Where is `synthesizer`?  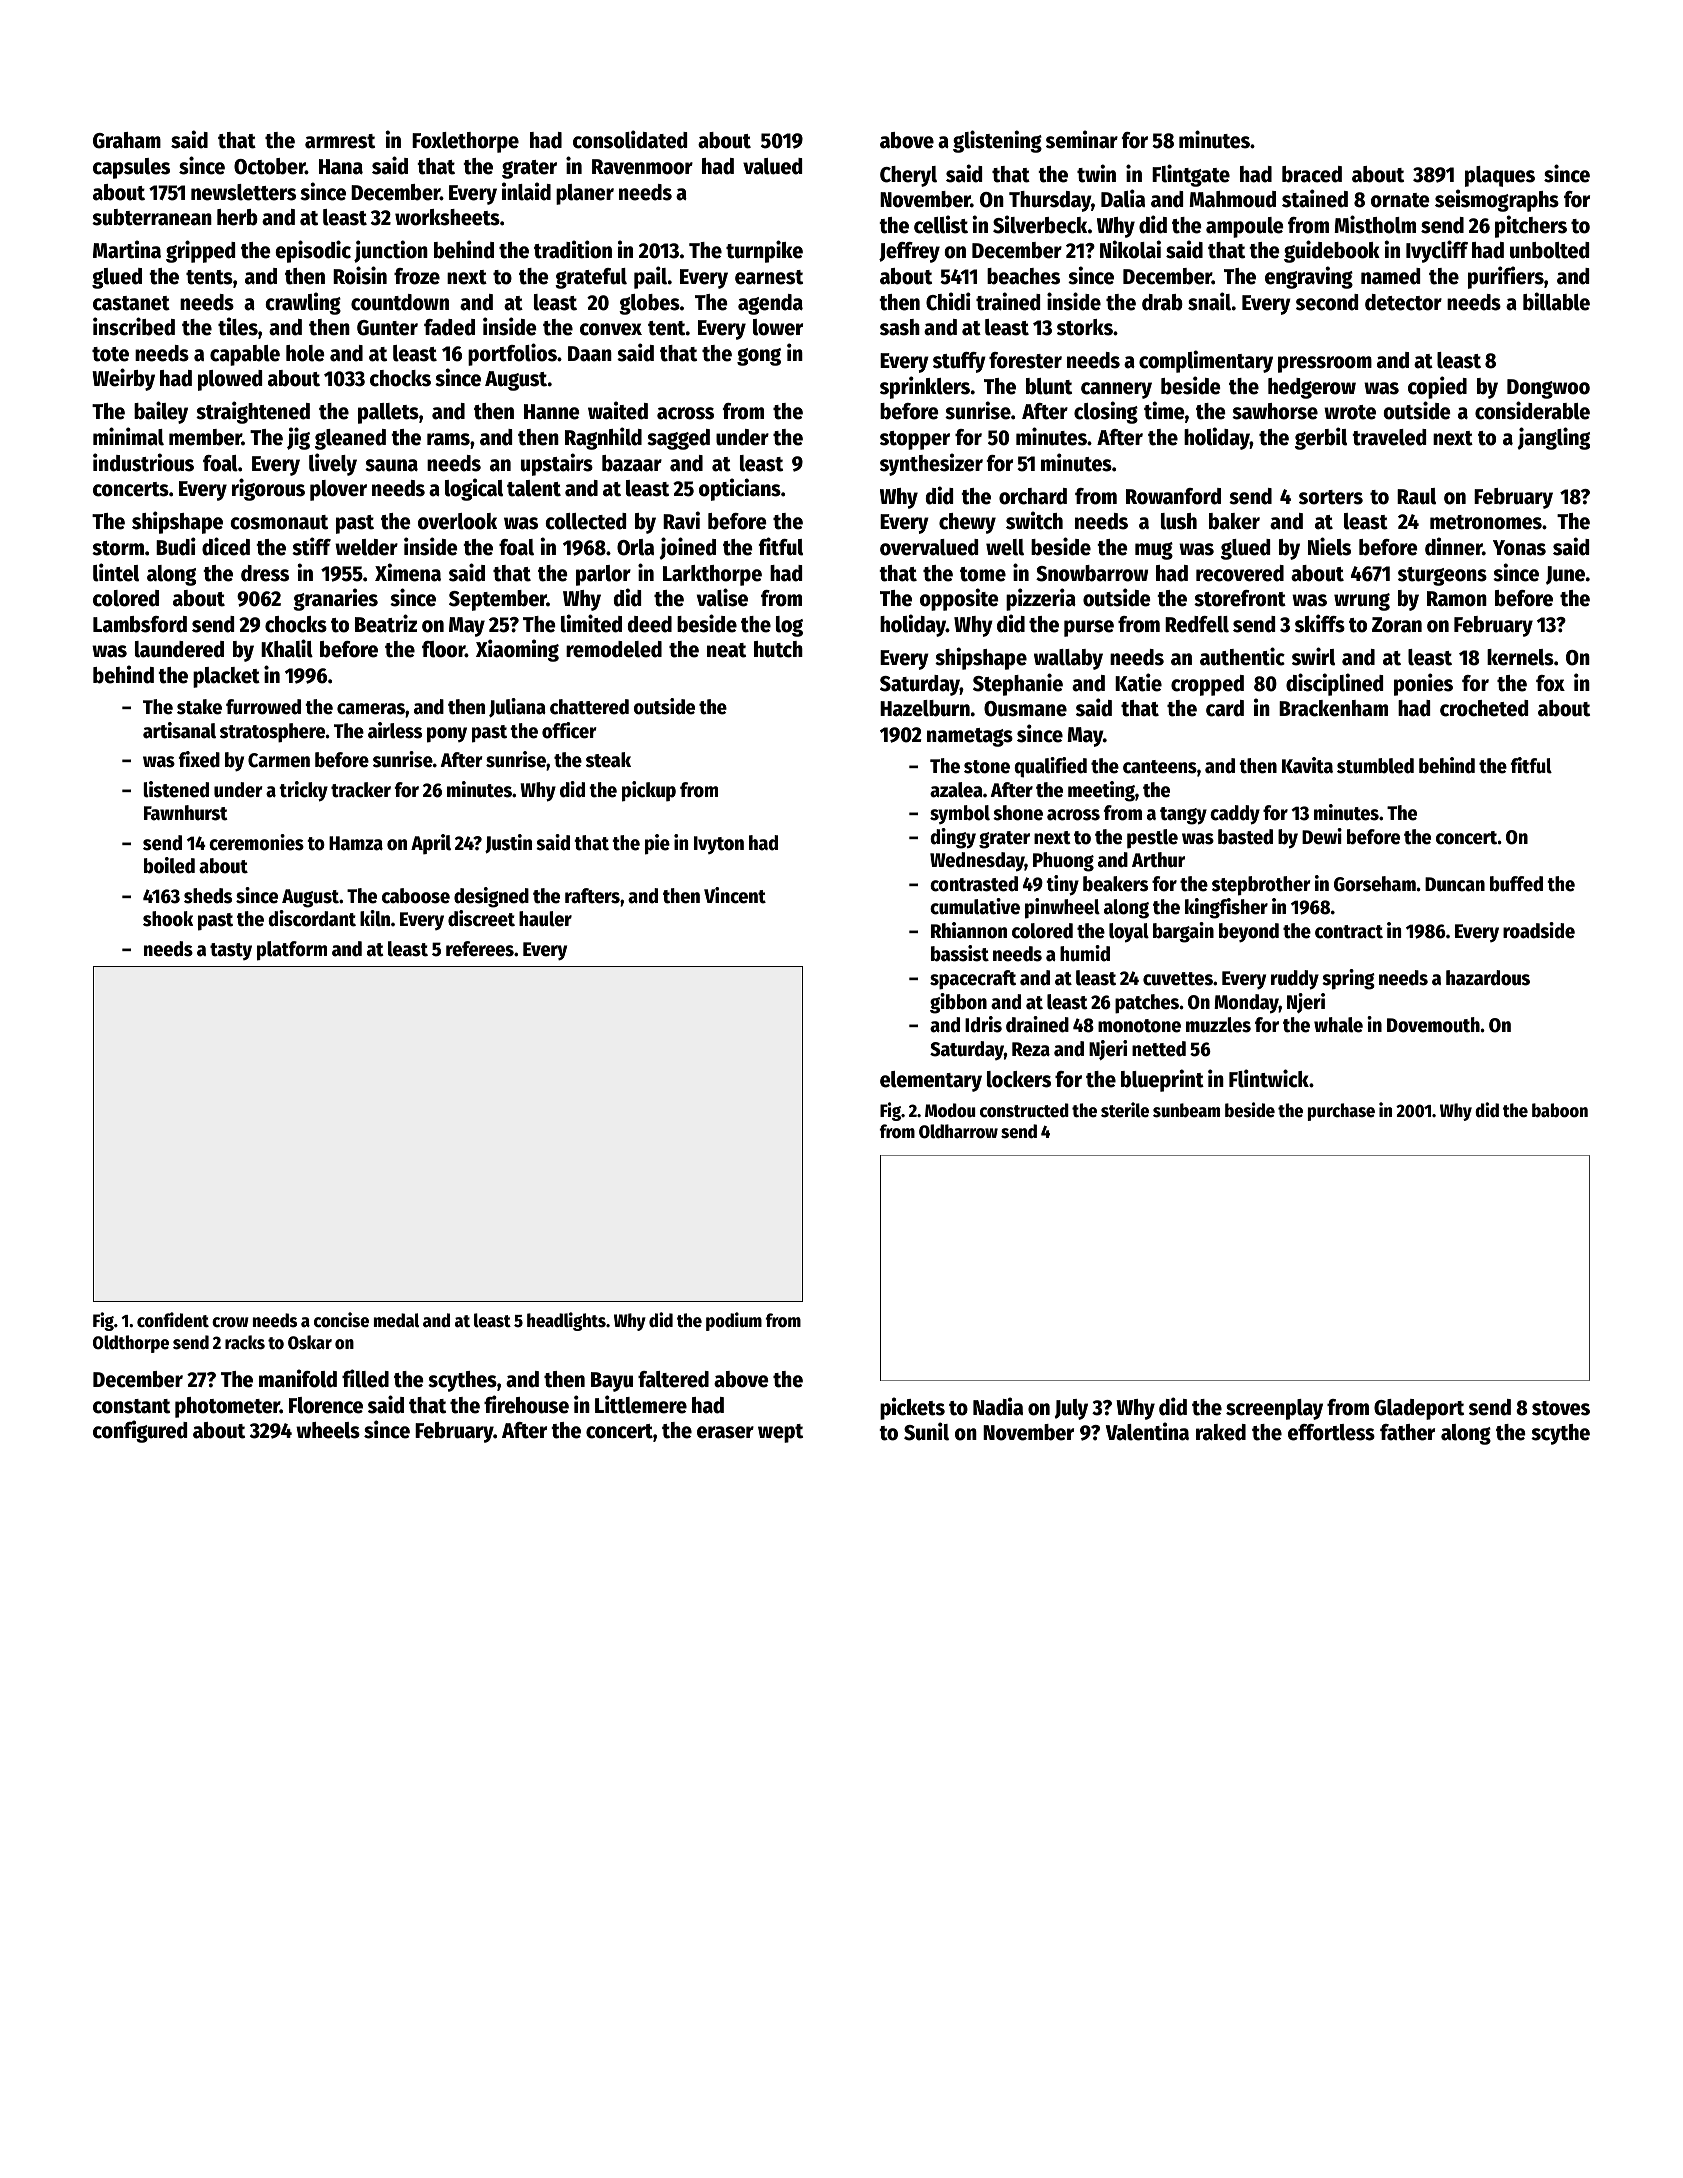 synthesizer is located at coordinates (931, 464).
